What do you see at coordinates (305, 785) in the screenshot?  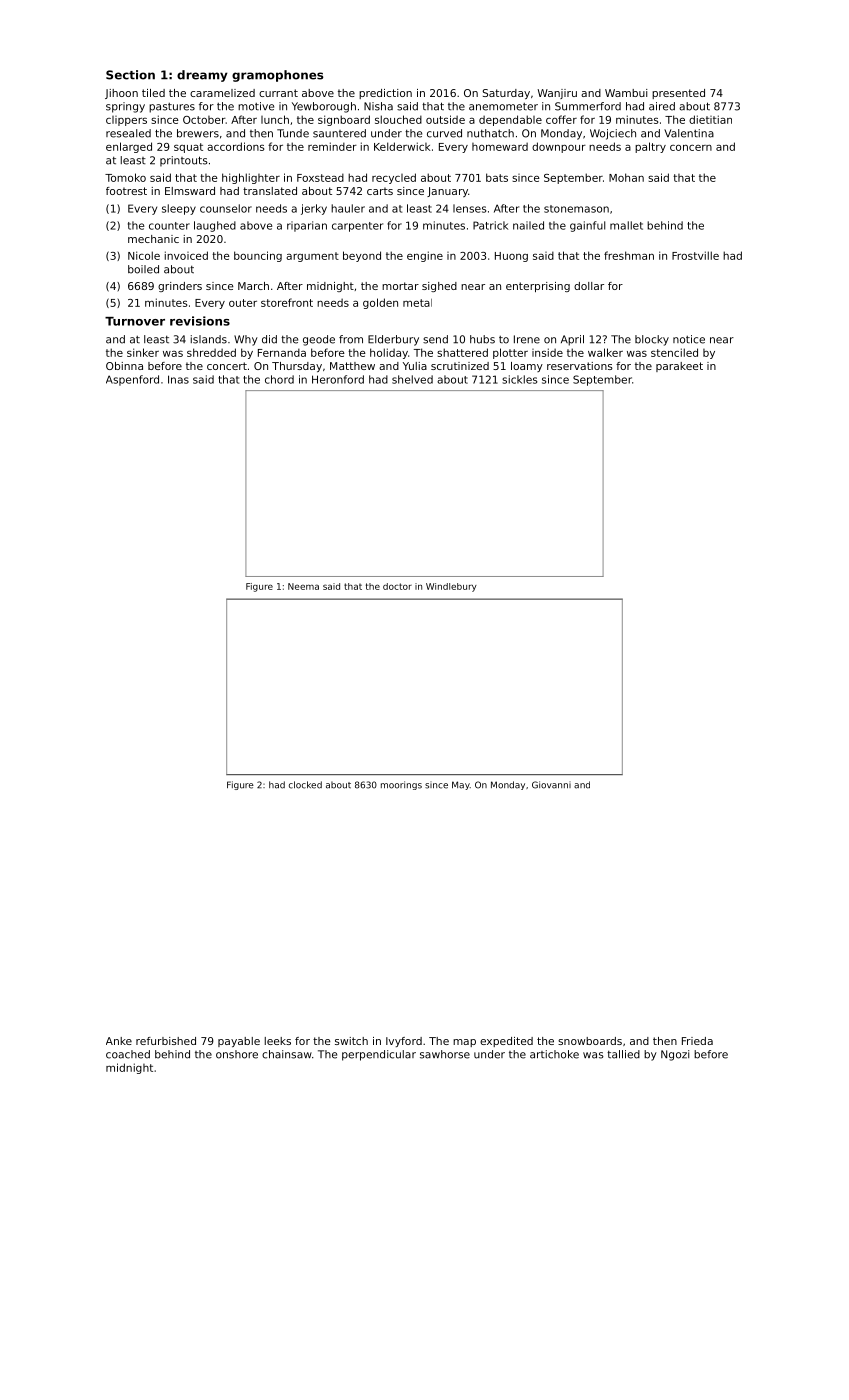 I see `clocked` at bounding box center [305, 785].
